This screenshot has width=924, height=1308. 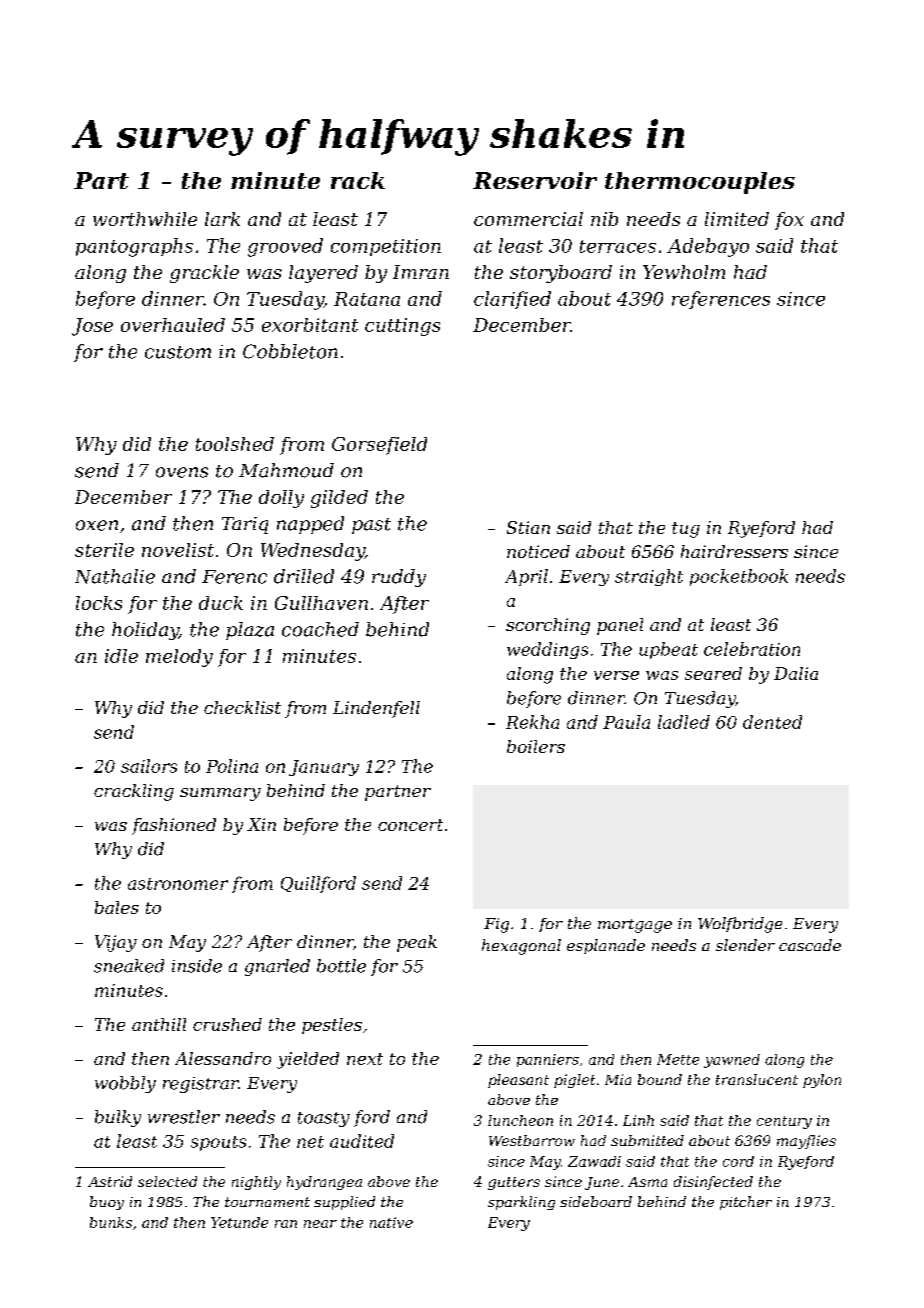 I want to click on worthwhile, so click(x=145, y=219).
